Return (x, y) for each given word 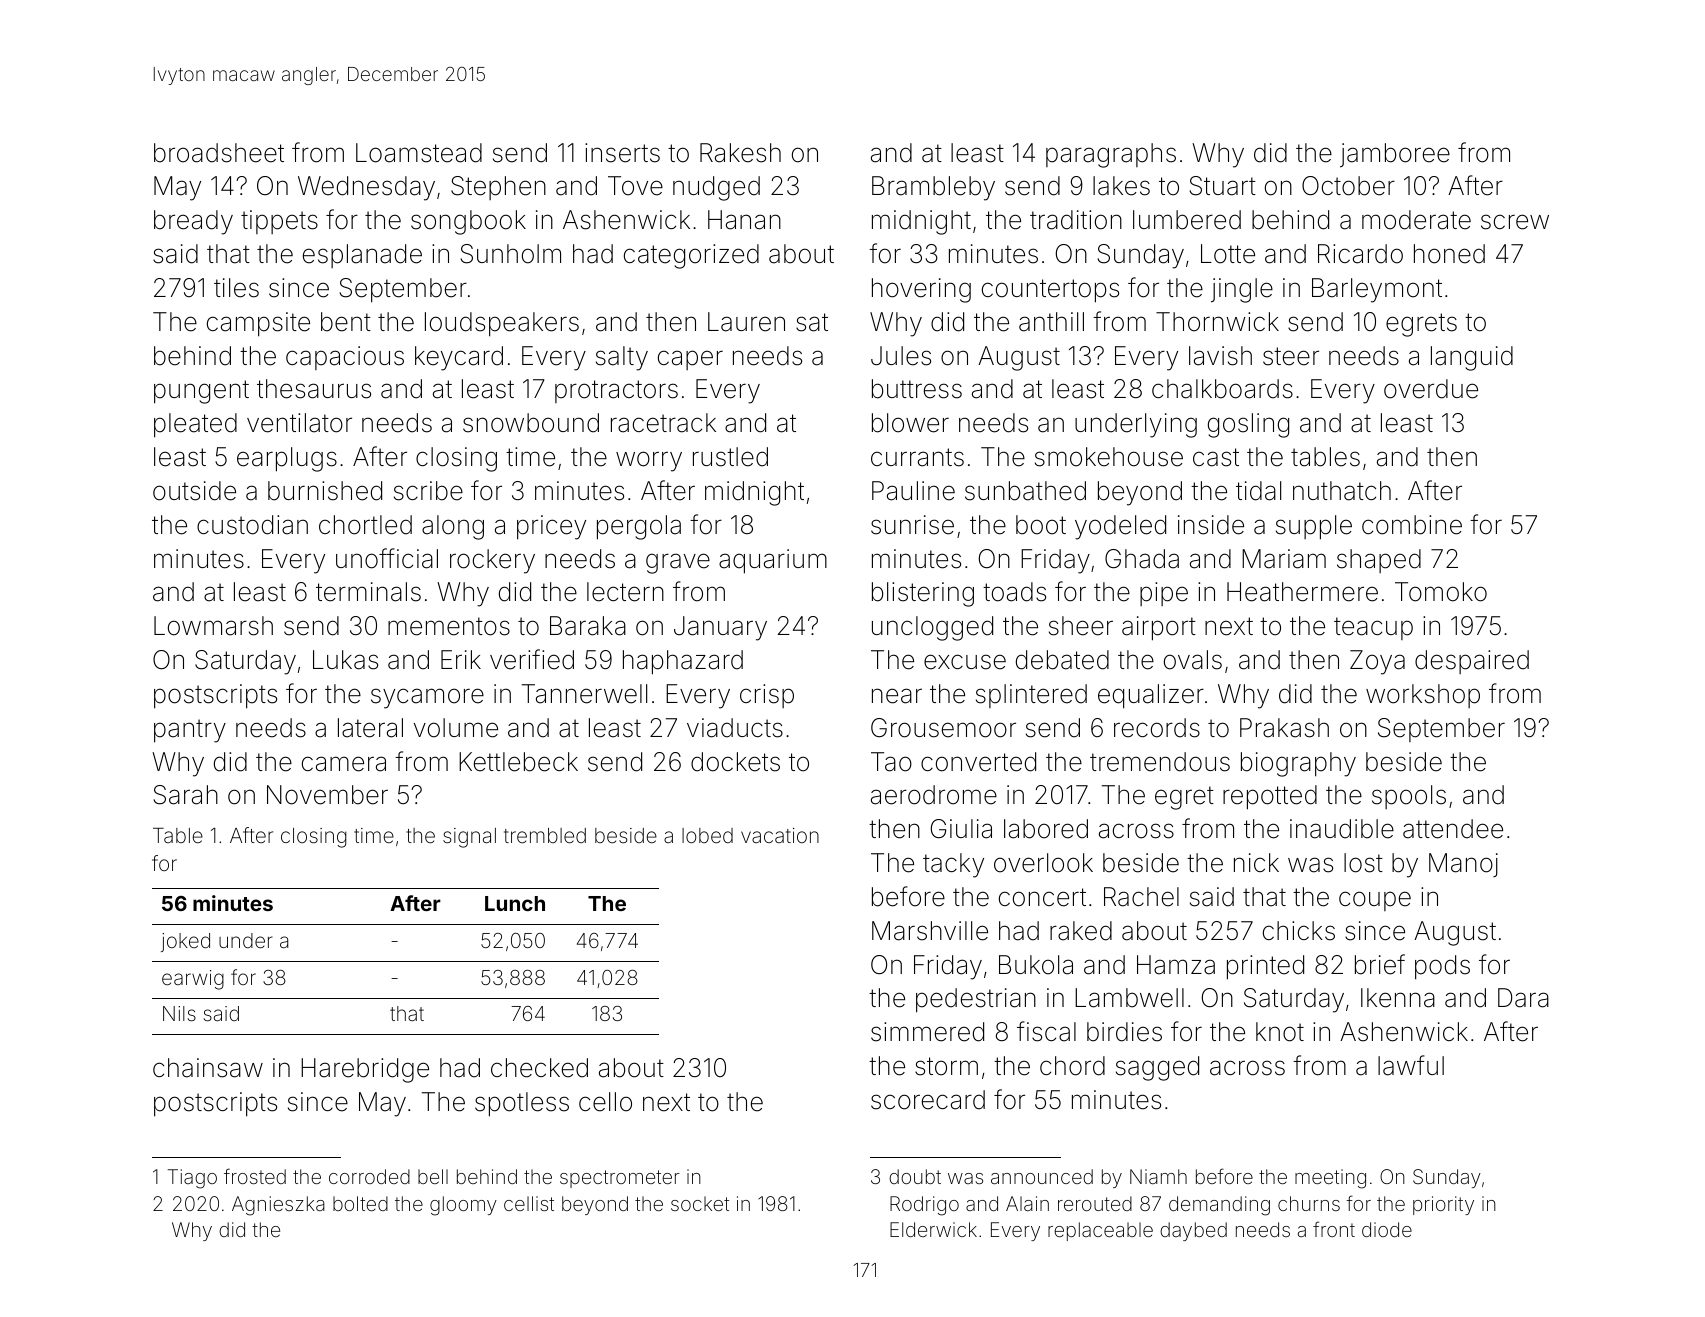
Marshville (930, 931)
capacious (345, 358)
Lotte (1228, 254)
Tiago (192, 1179)
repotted (1270, 797)
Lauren (746, 322)
